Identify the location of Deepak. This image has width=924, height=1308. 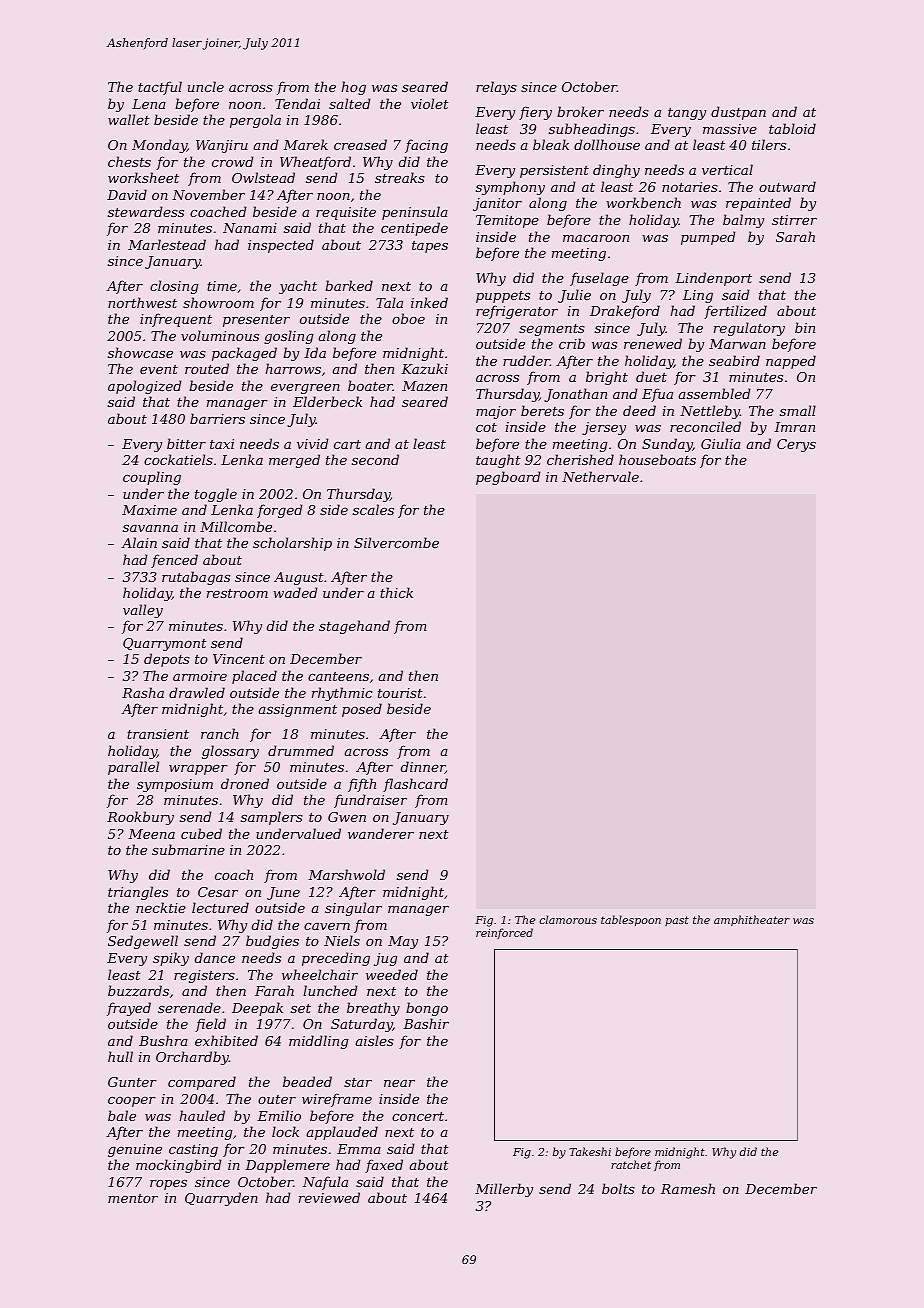
(257, 1009).
